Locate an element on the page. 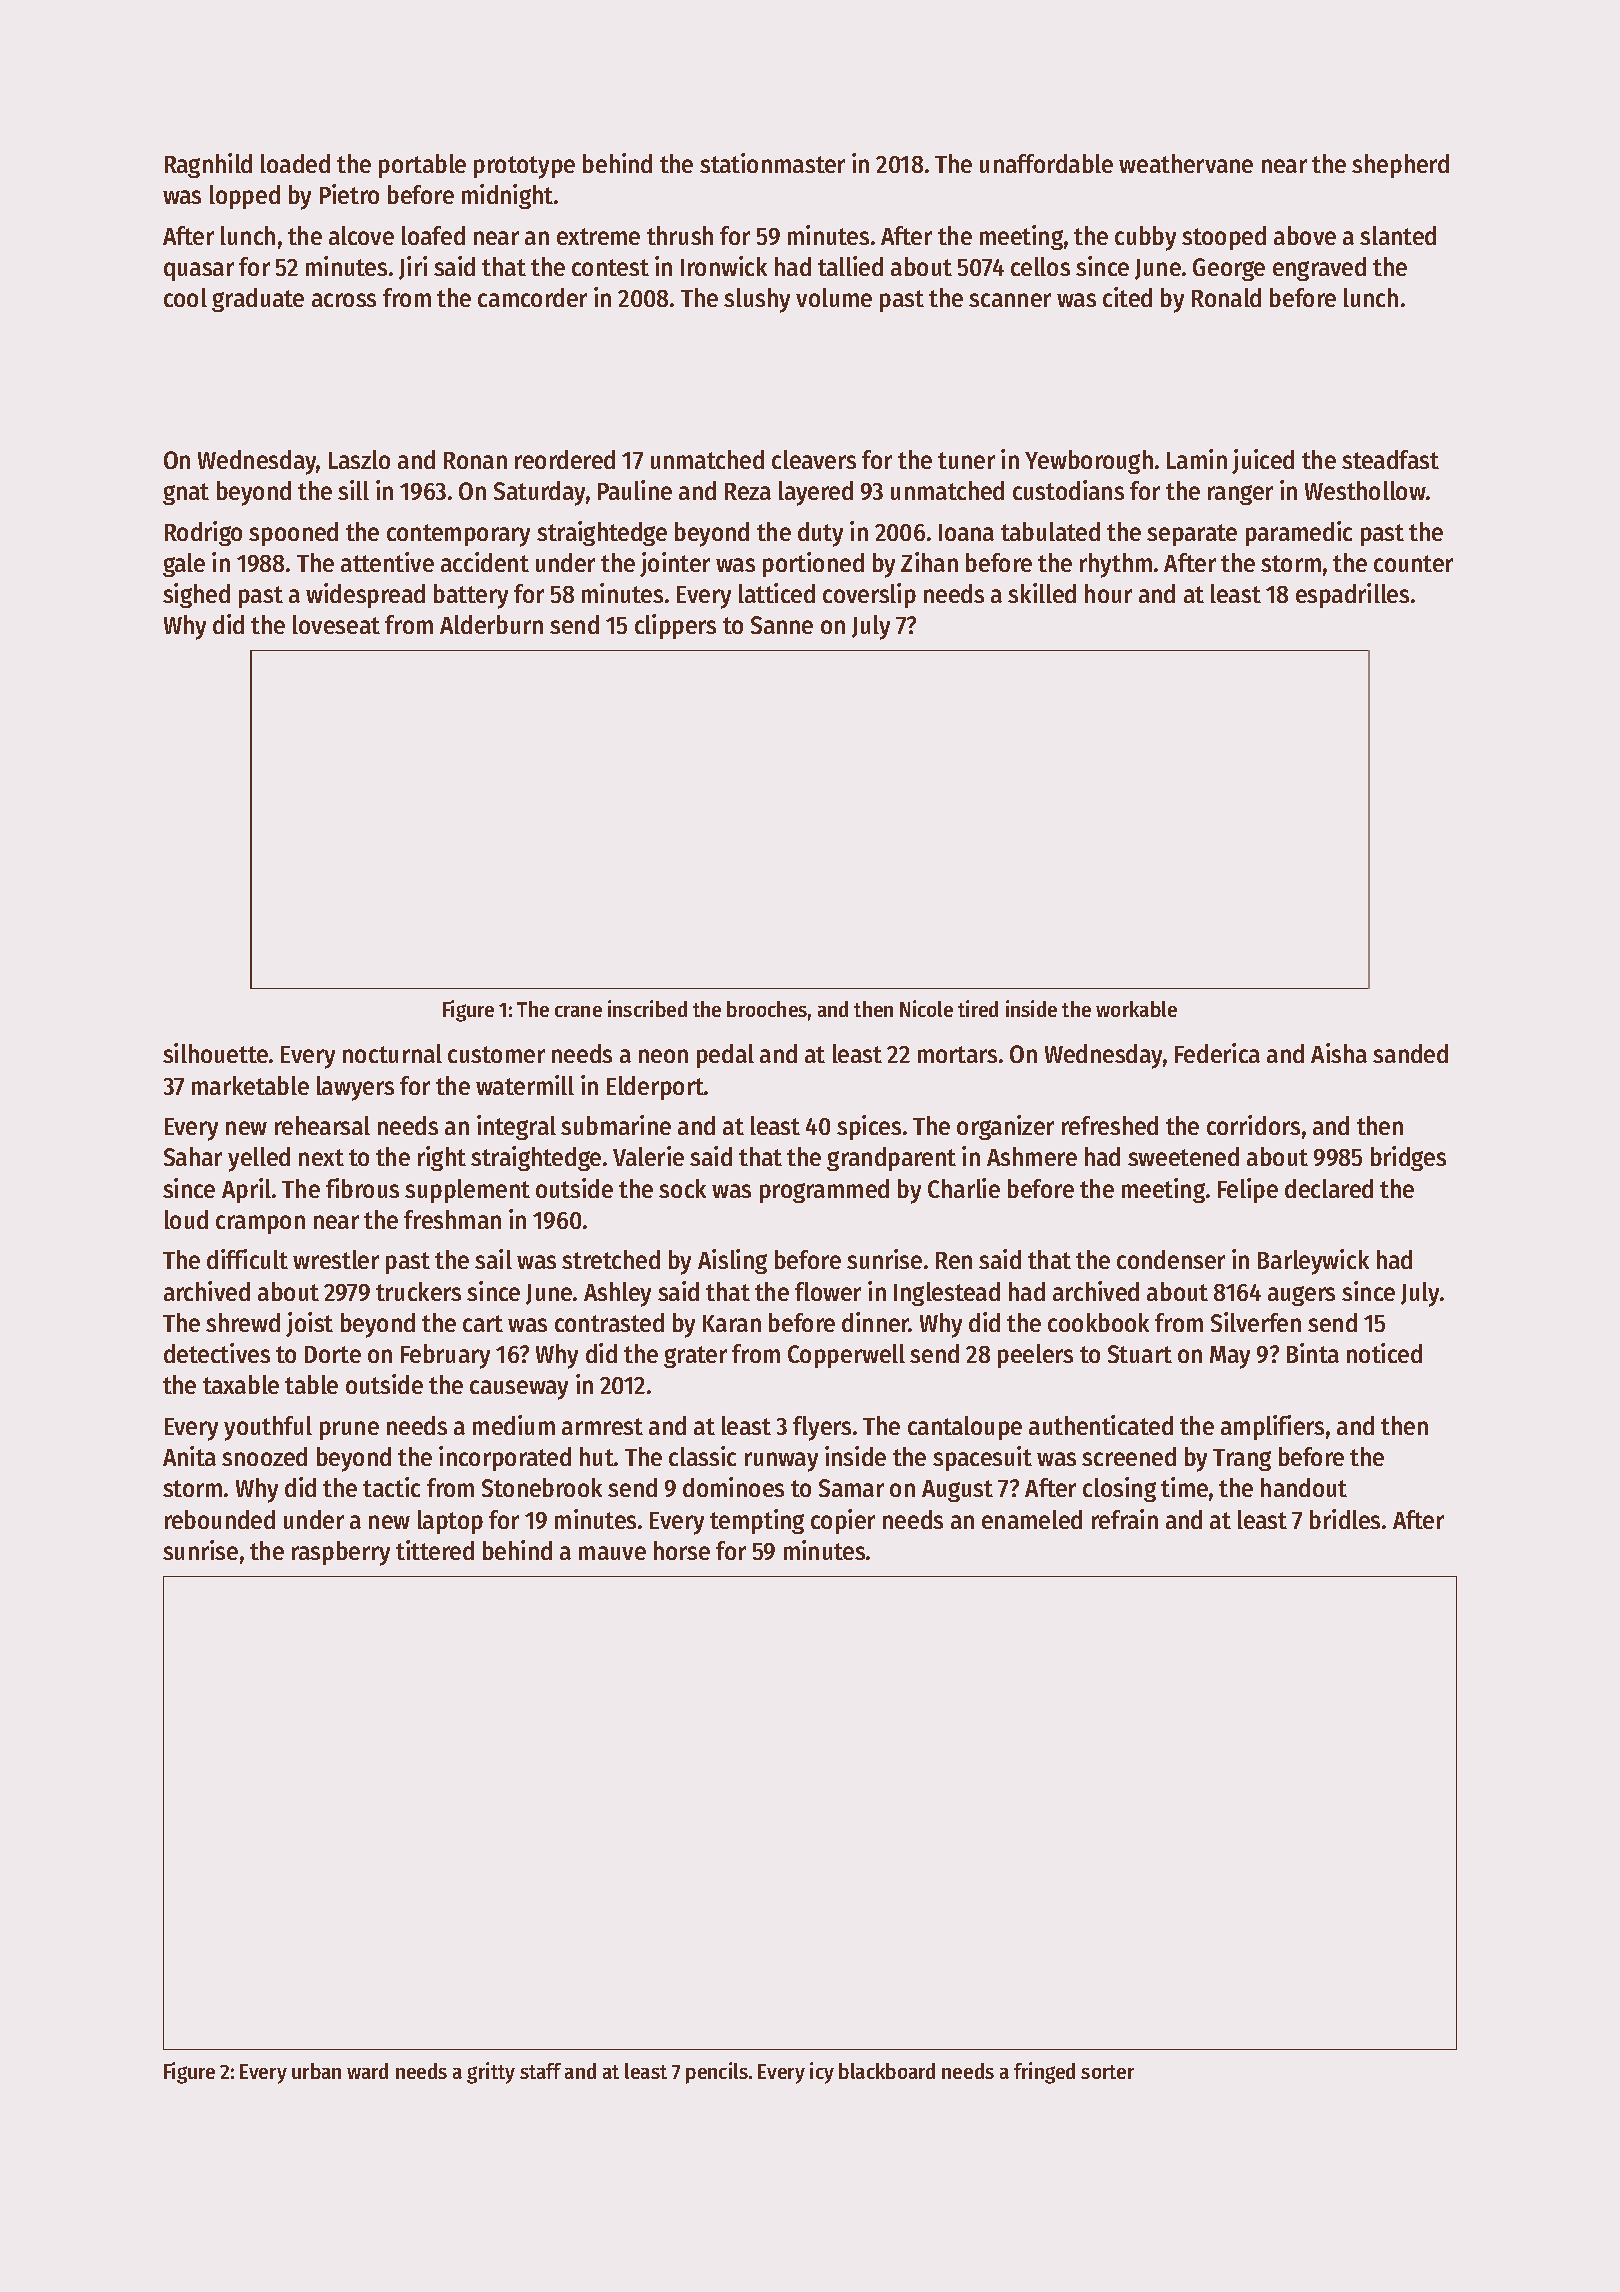 Image resolution: width=1620 pixels, height=2292 pixels. raspberry is located at coordinates (341, 1553).
